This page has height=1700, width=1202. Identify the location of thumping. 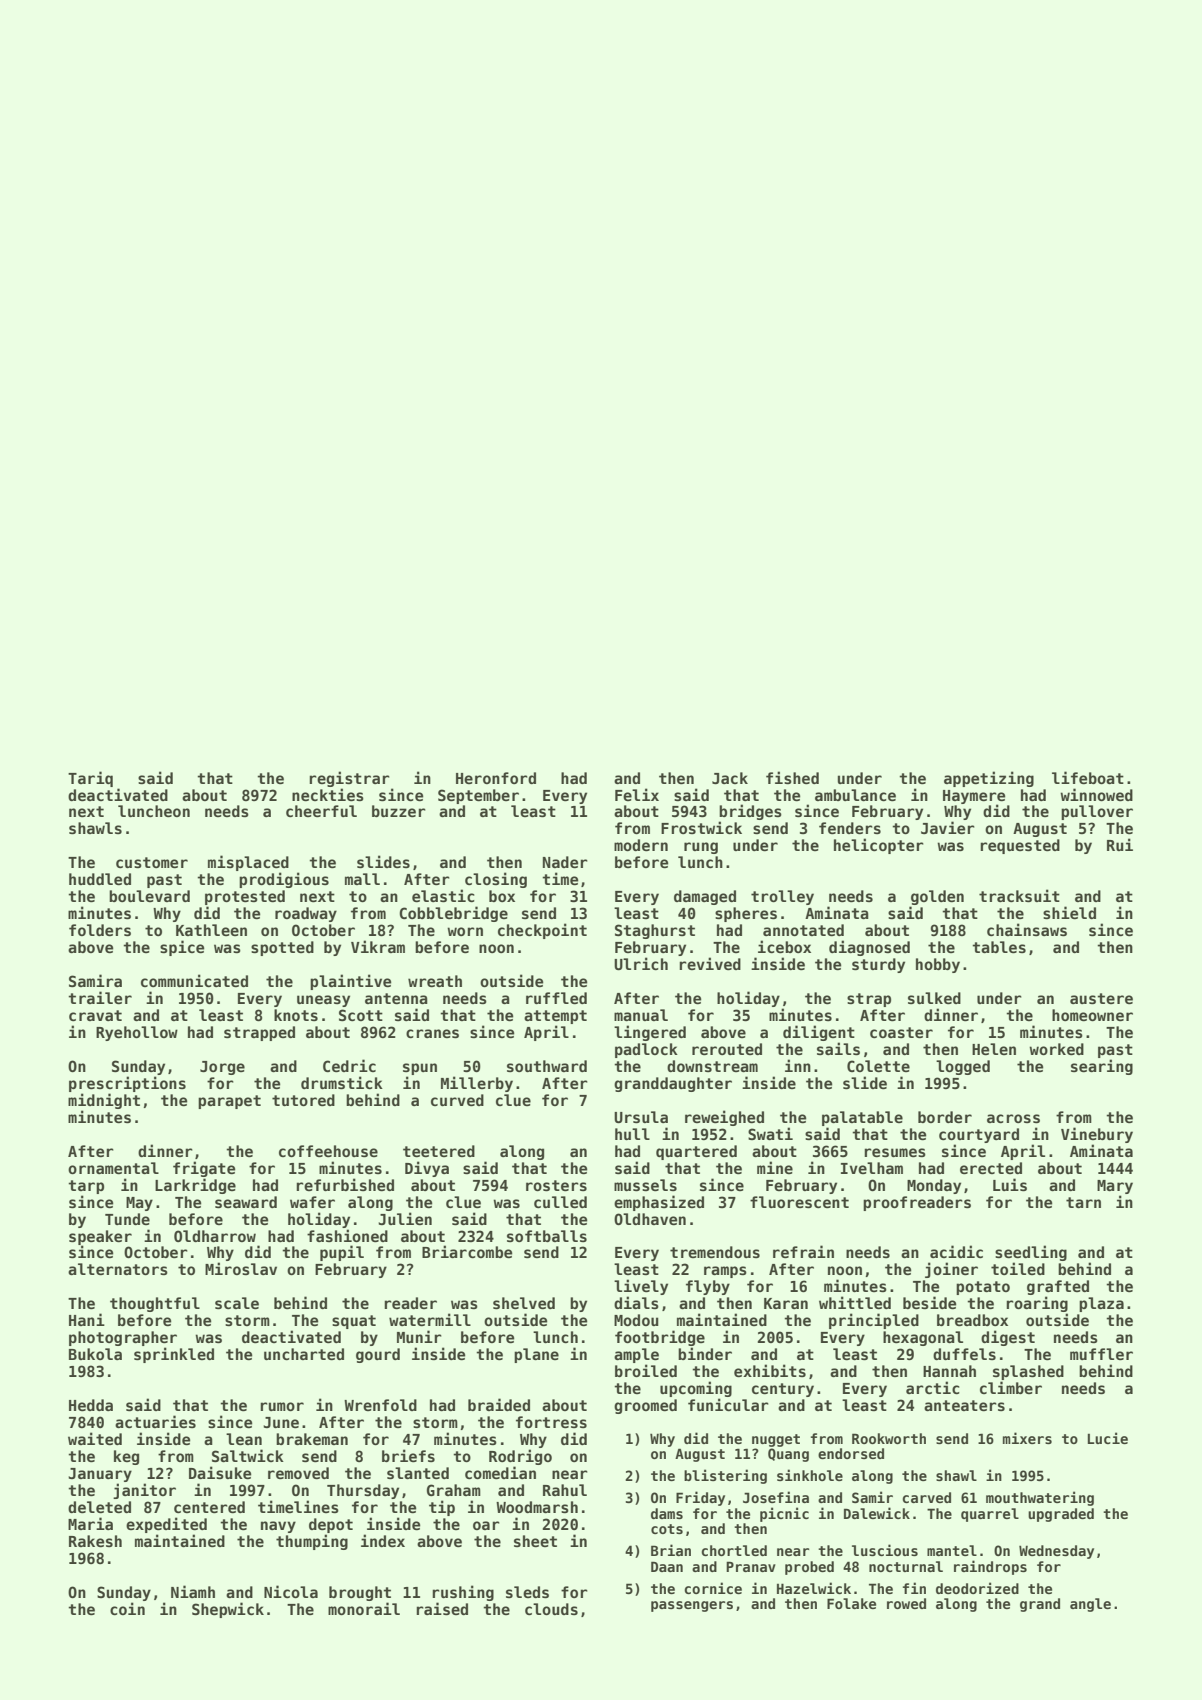
(312, 1542).
